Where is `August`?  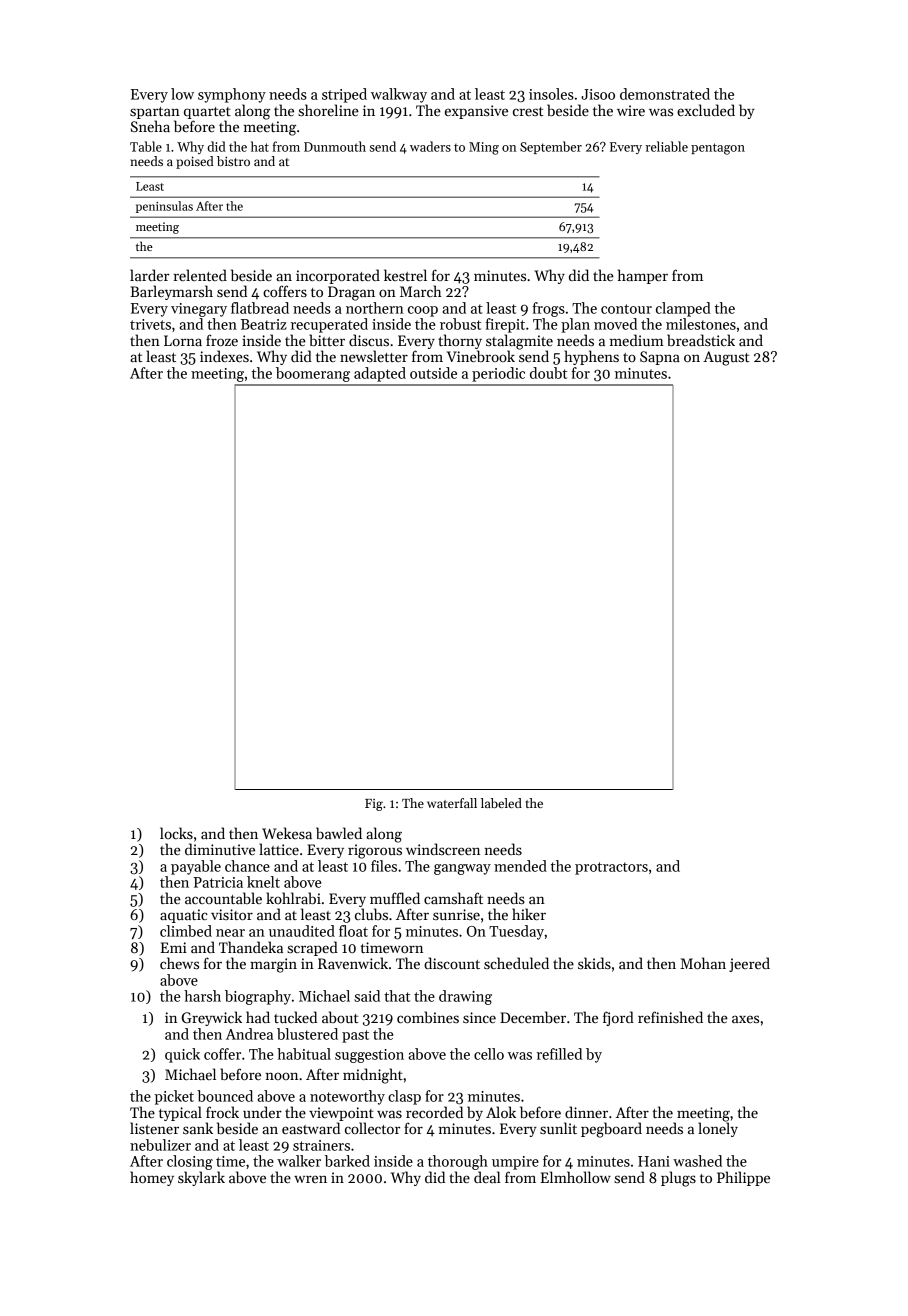 August is located at coordinates (726, 358).
